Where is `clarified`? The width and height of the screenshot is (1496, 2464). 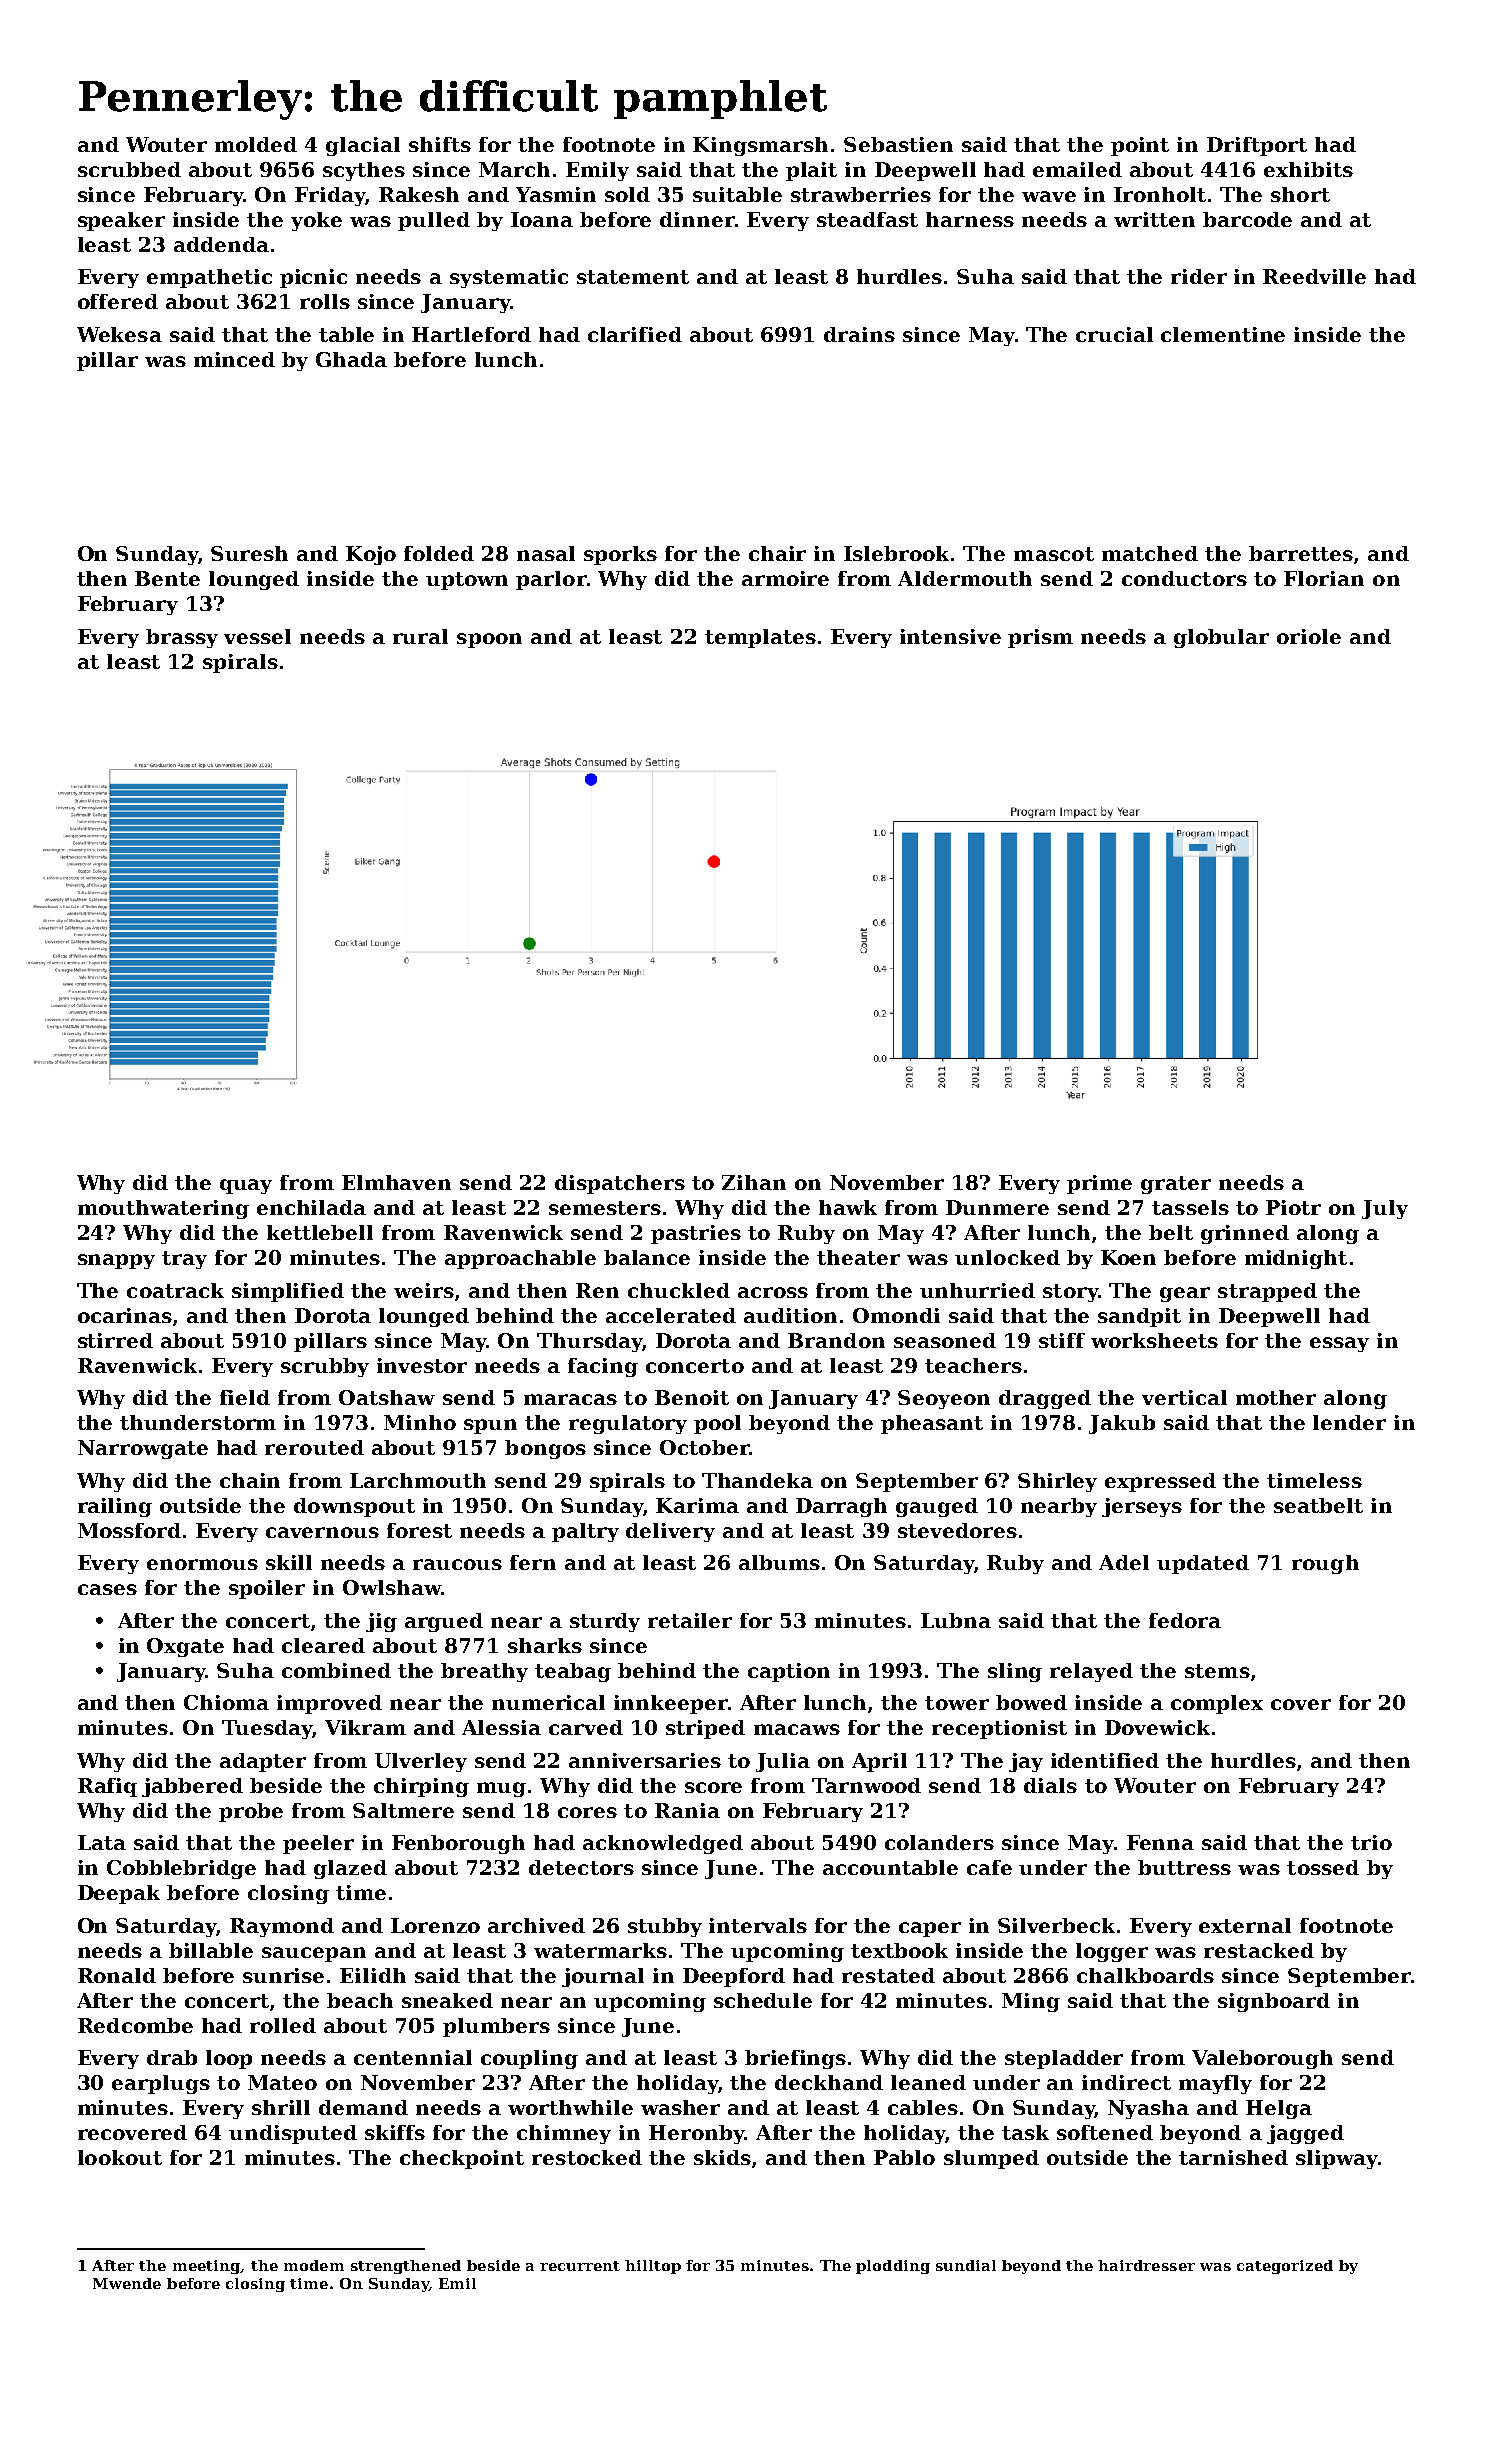 clarified is located at coordinates (635, 334).
